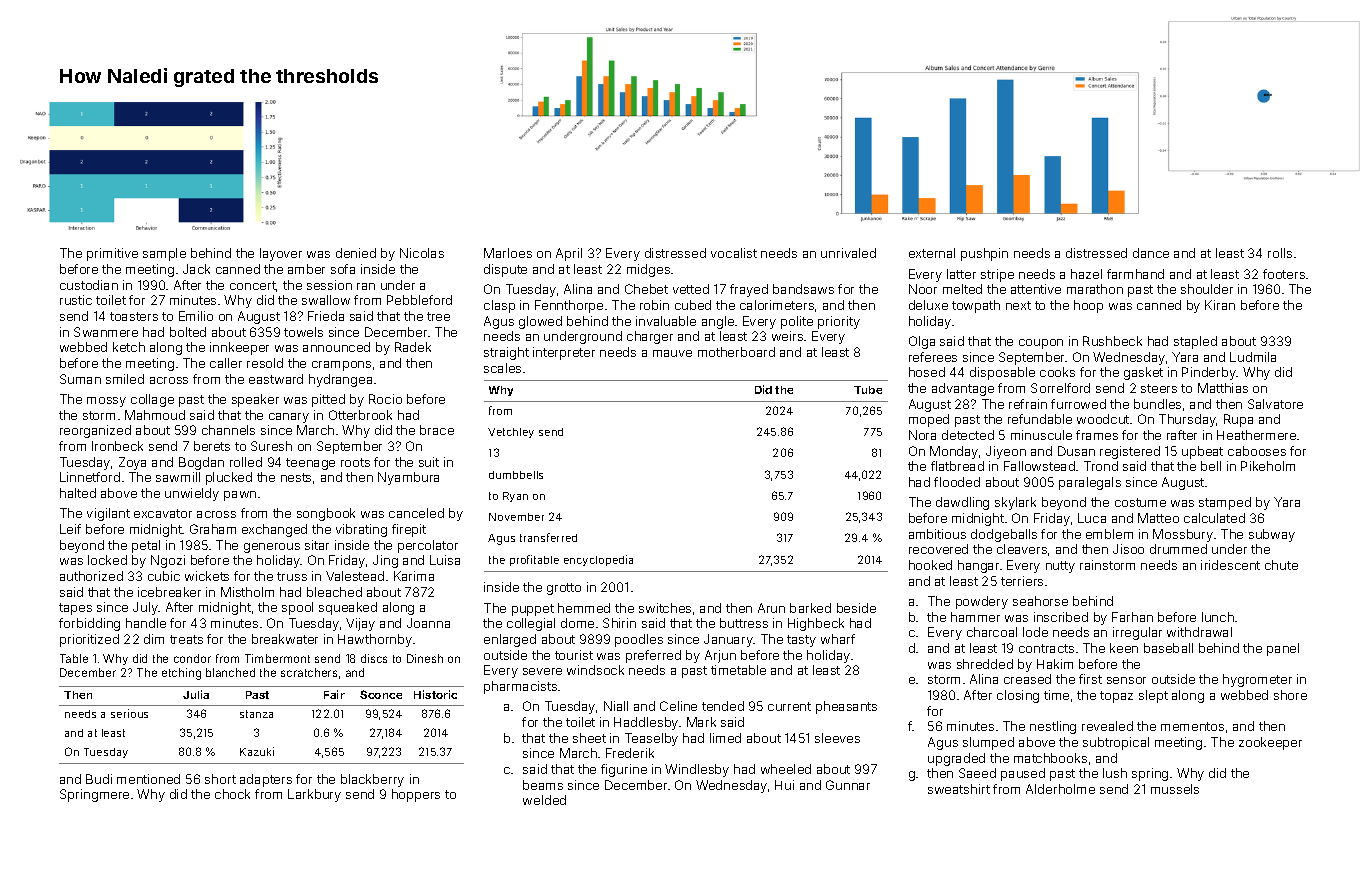 This screenshot has width=1372, height=887. What do you see at coordinates (846, 707) in the screenshot?
I see `pheasants` at bounding box center [846, 707].
